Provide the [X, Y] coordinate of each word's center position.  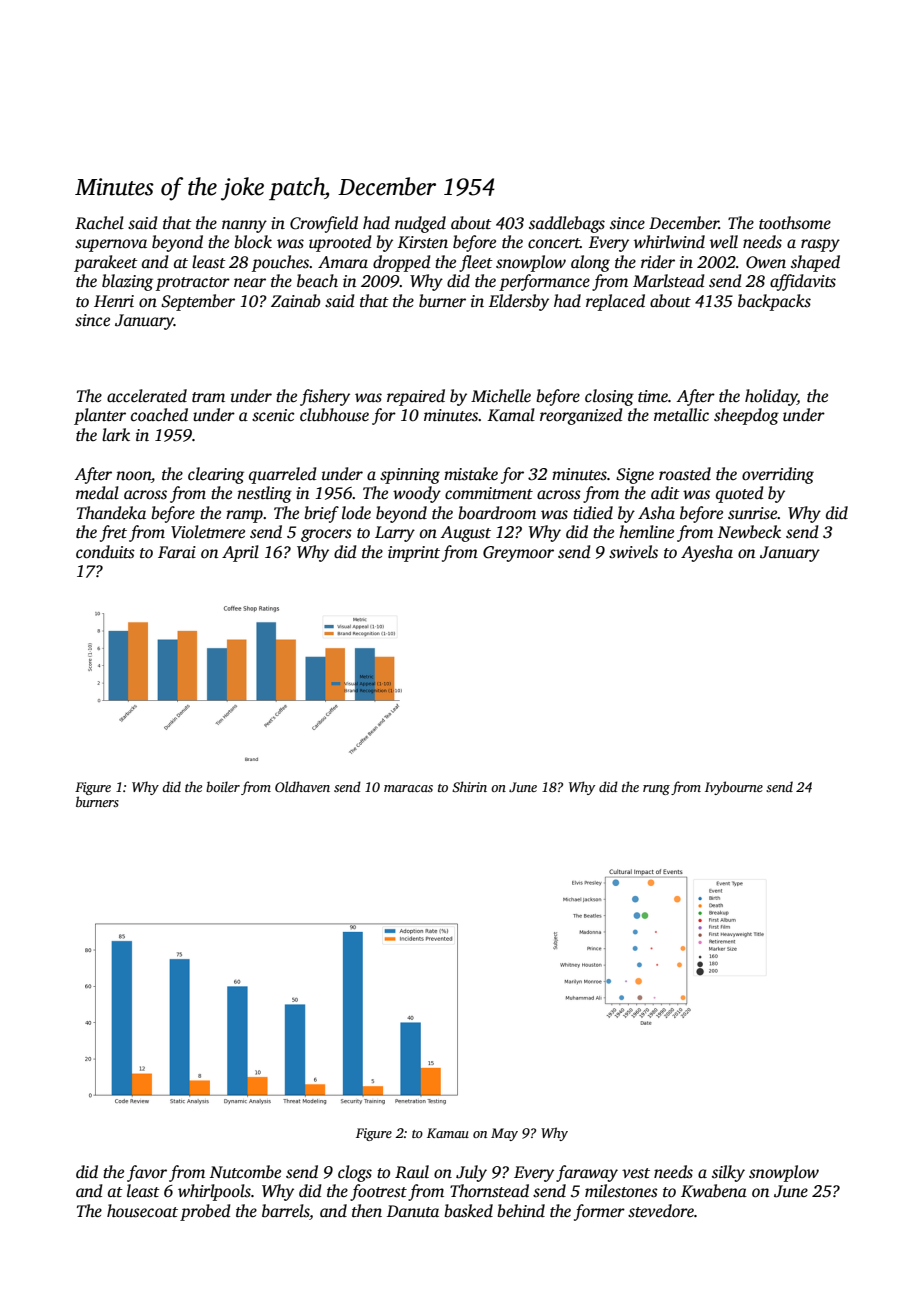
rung [656, 790]
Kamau [448, 1133]
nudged [420, 224]
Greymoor [518, 554]
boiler [223, 786]
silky [728, 1173]
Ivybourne [734, 788]
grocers [326, 535]
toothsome [795, 223]
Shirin [469, 786]
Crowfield [324, 224]
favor [147, 1173]
